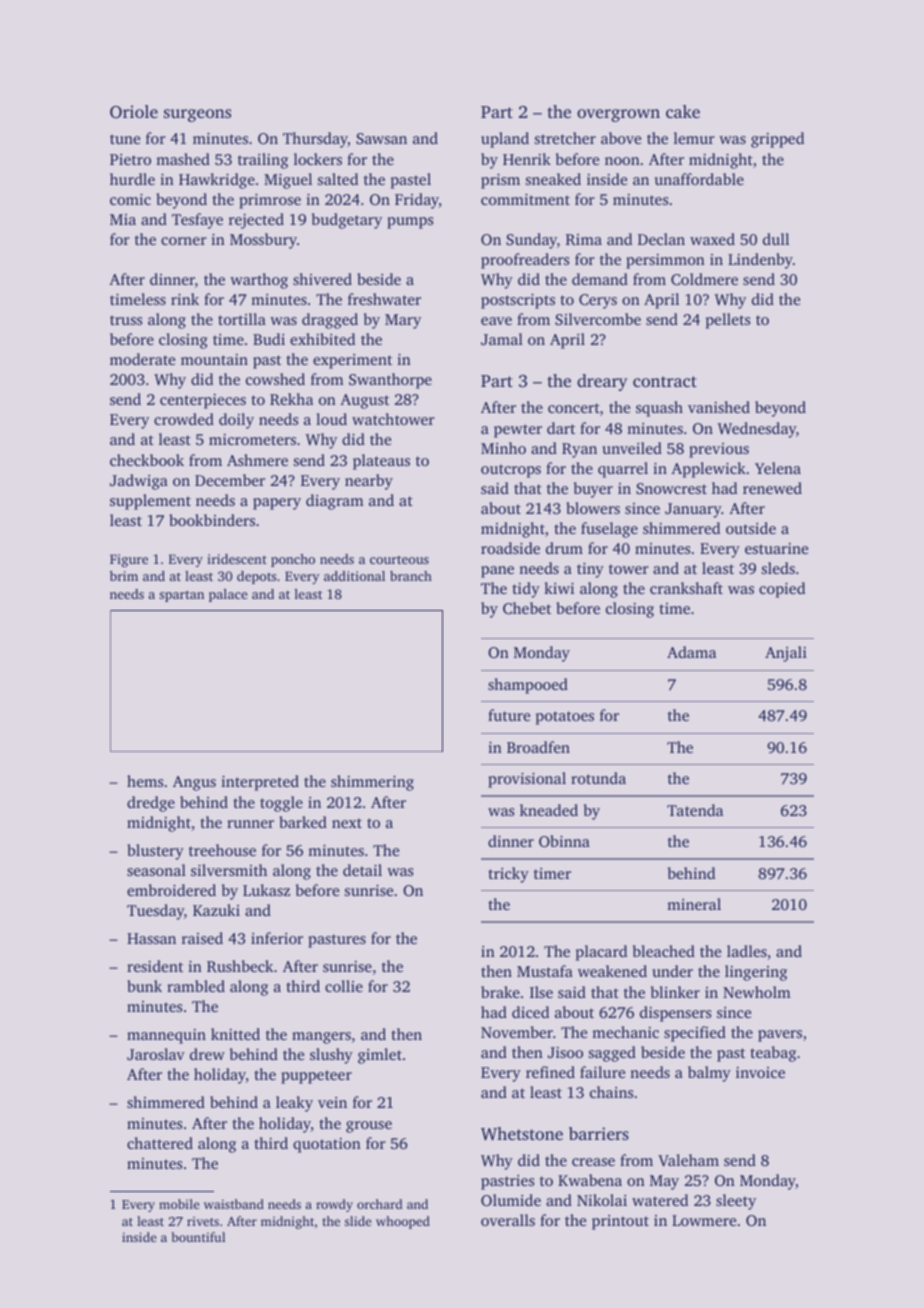 The height and width of the screenshot is (1308, 924). Describe the element at coordinates (166, 1036) in the screenshot. I see `mannequin` at that location.
